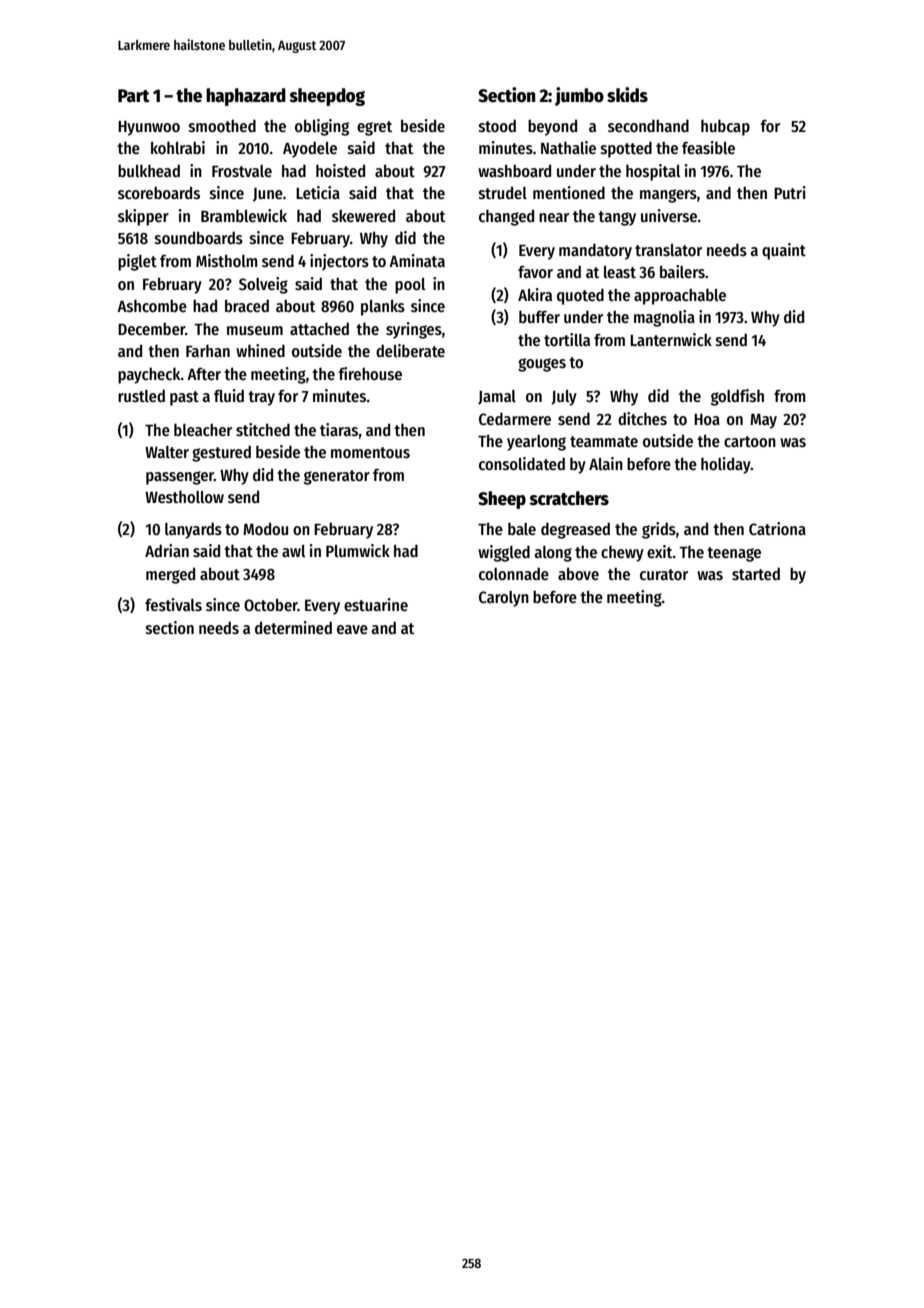  Describe the element at coordinates (221, 453) in the screenshot. I see `gestured` at that location.
